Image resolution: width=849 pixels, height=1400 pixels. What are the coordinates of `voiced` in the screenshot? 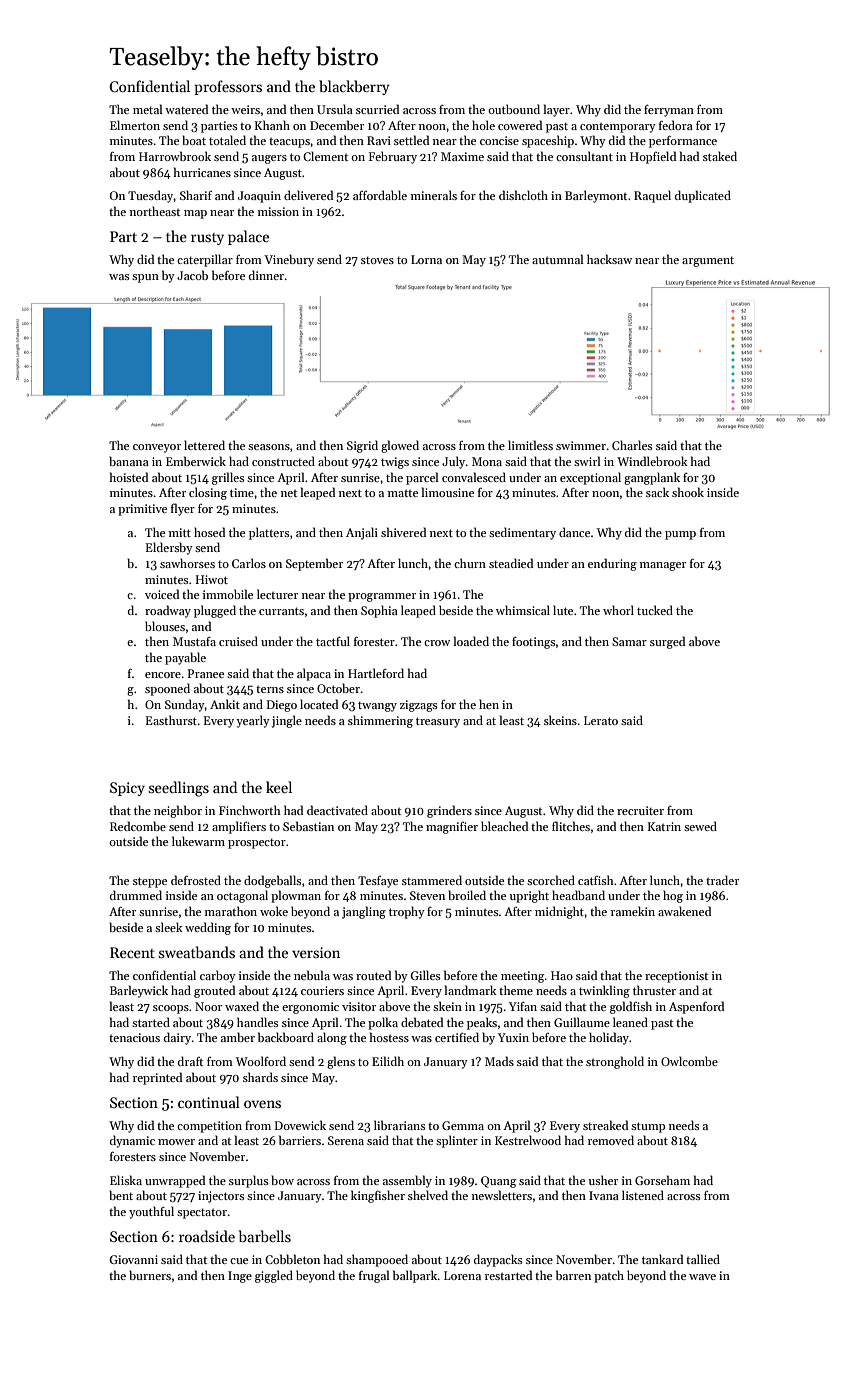 It's located at (162, 594).
